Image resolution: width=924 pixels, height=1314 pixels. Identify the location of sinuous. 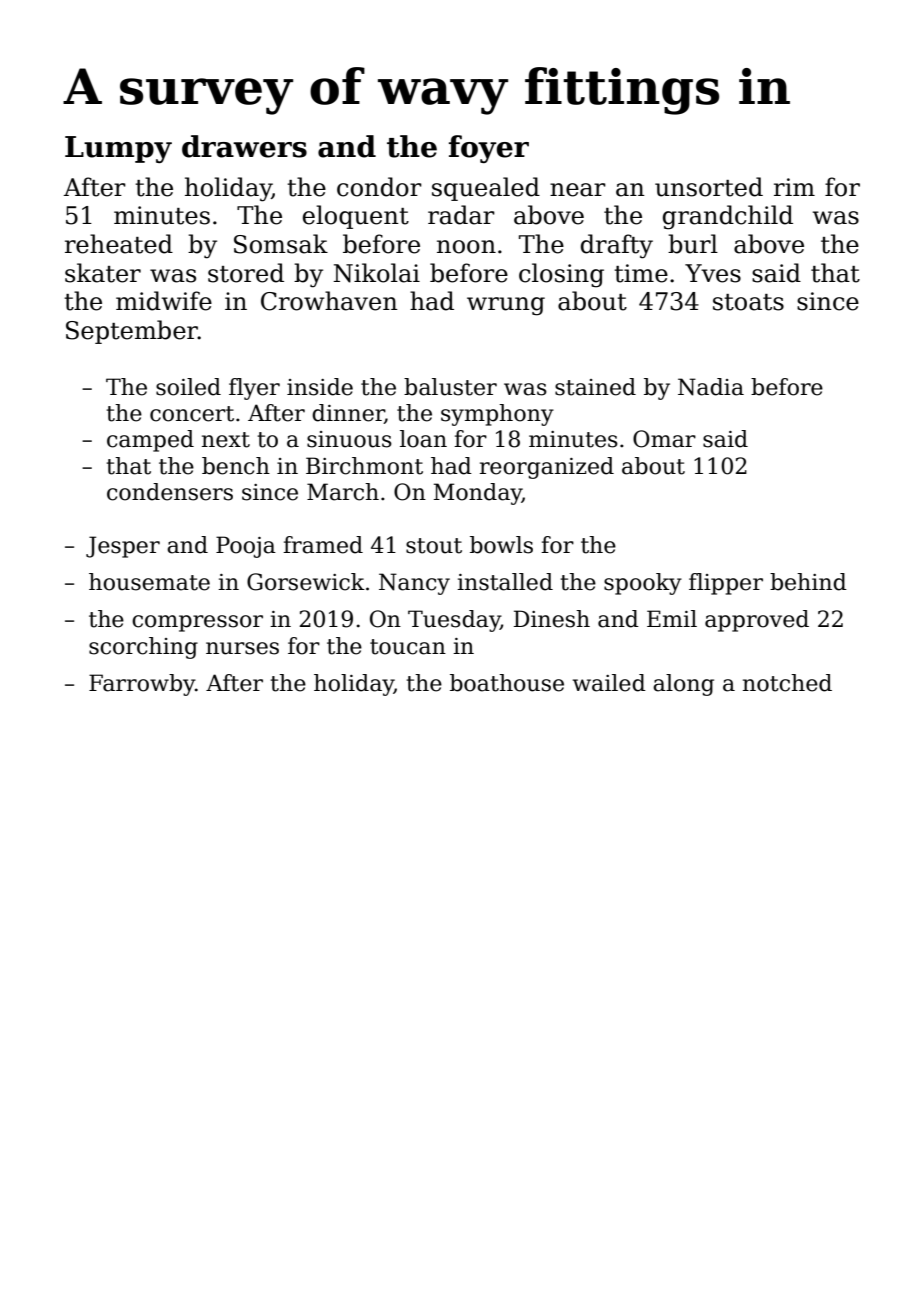
(349, 439).
